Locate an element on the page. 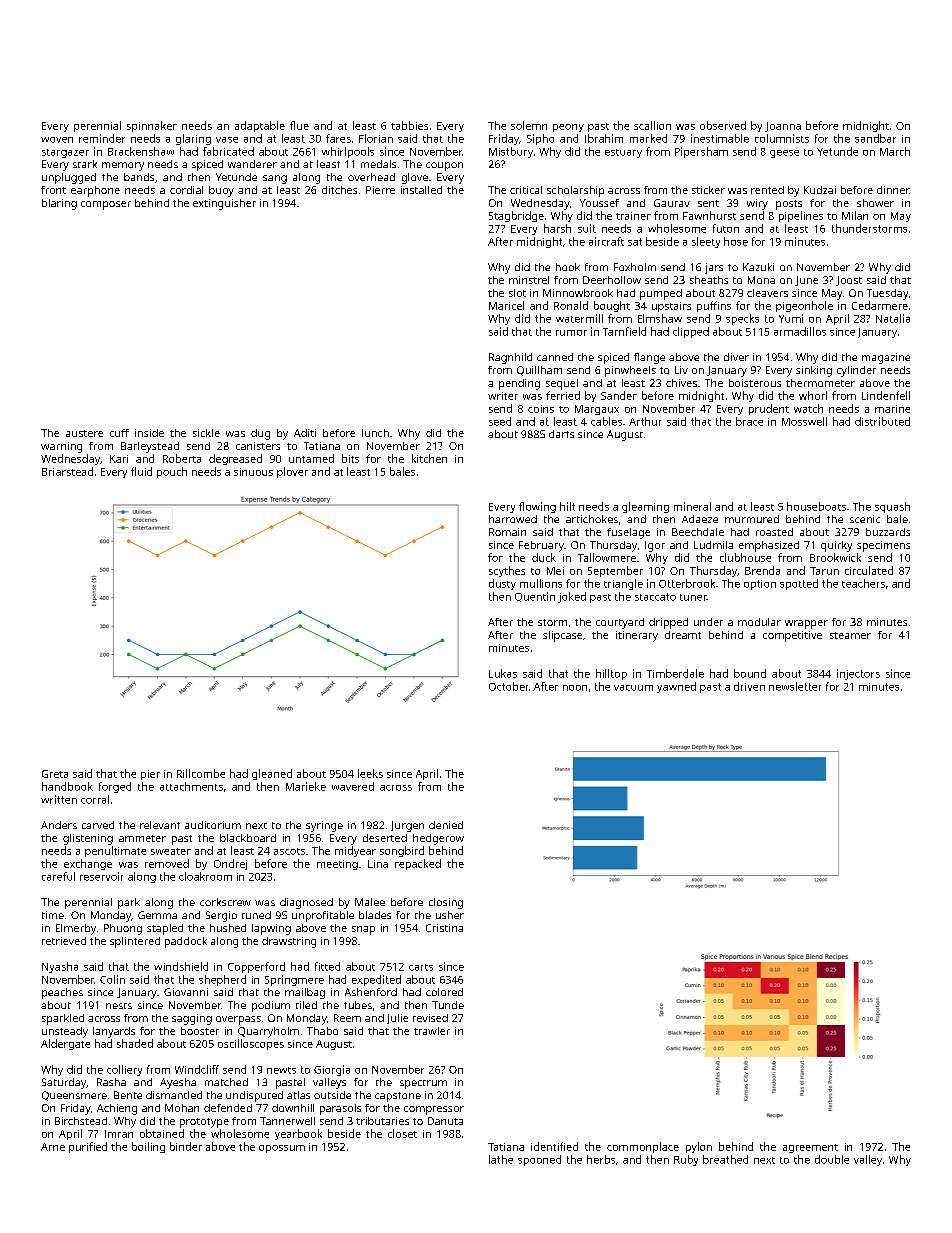 This document has width=952, height=1233. double is located at coordinates (832, 1159).
